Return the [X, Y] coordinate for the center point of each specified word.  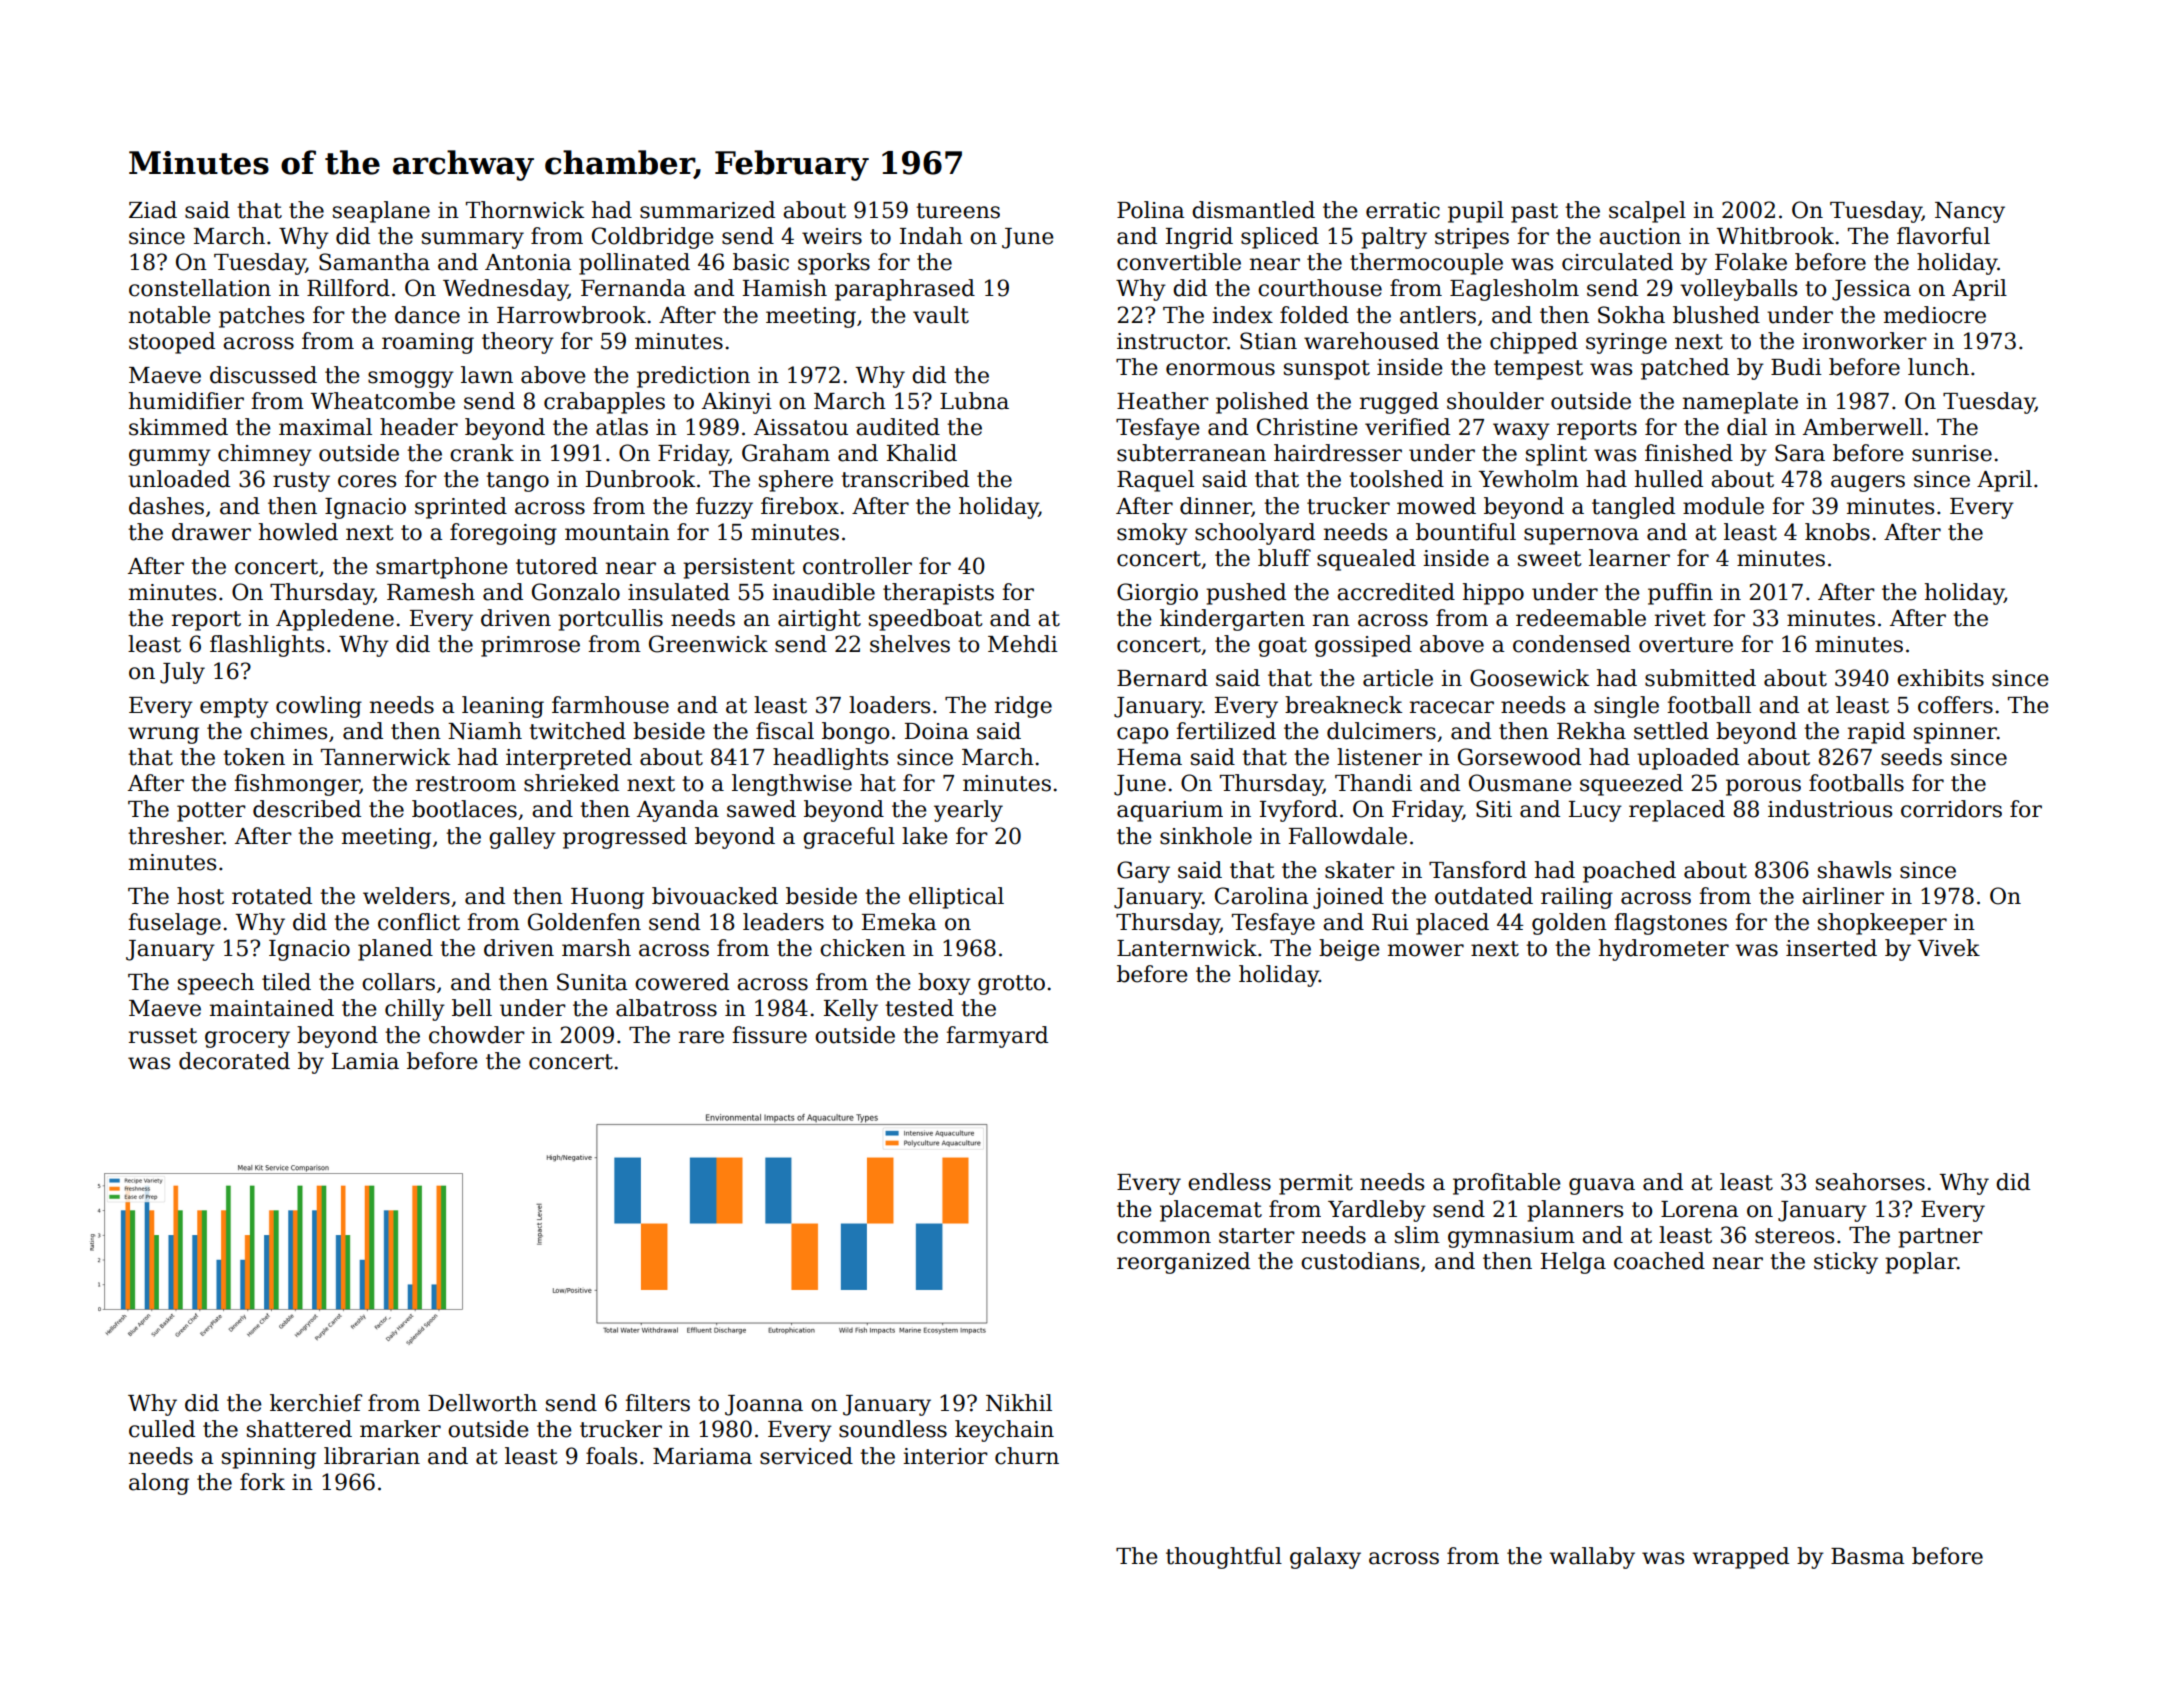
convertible [1179, 262]
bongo [855, 733]
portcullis [610, 620]
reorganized [1183, 1263]
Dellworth [482, 1403]
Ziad [153, 210]
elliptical [956, 898]
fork [262, 1482]
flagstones [1670, 924]
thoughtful [1224, 1558]
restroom [466, 784]
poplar [1921, 1263]
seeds [1911, 757]
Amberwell [1863, 427]
